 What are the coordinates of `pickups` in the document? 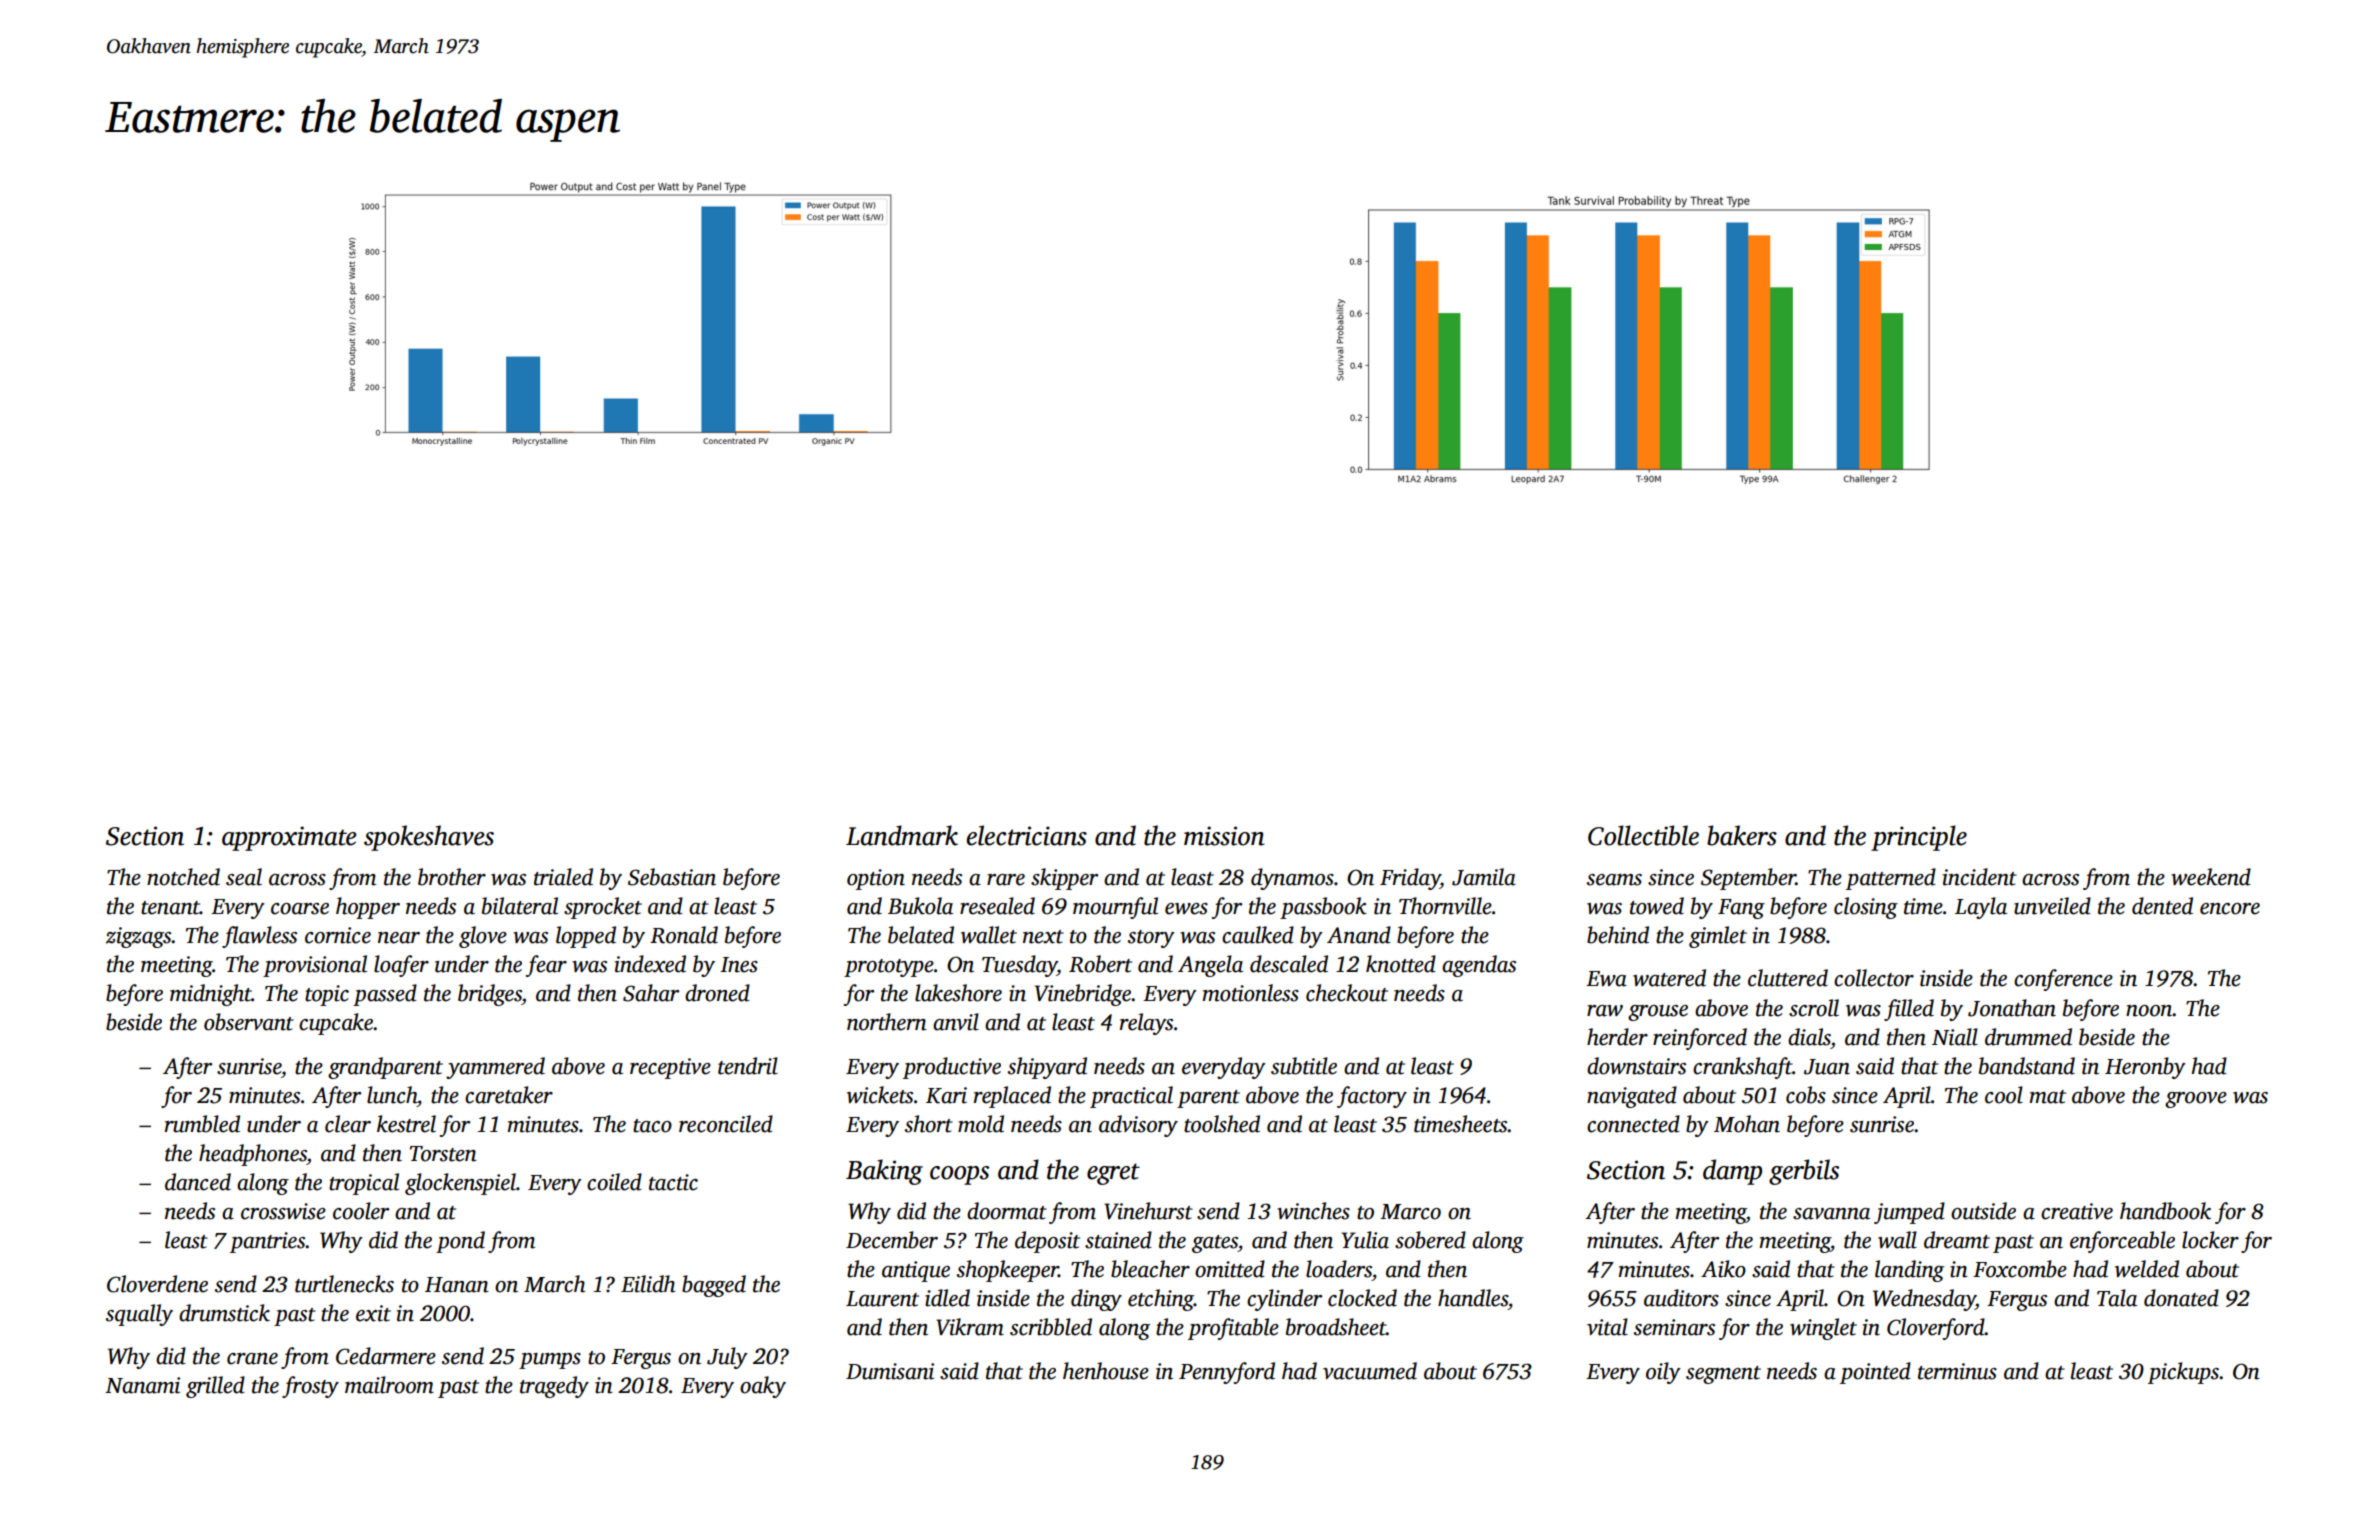 It's located at (2183, 1373).
